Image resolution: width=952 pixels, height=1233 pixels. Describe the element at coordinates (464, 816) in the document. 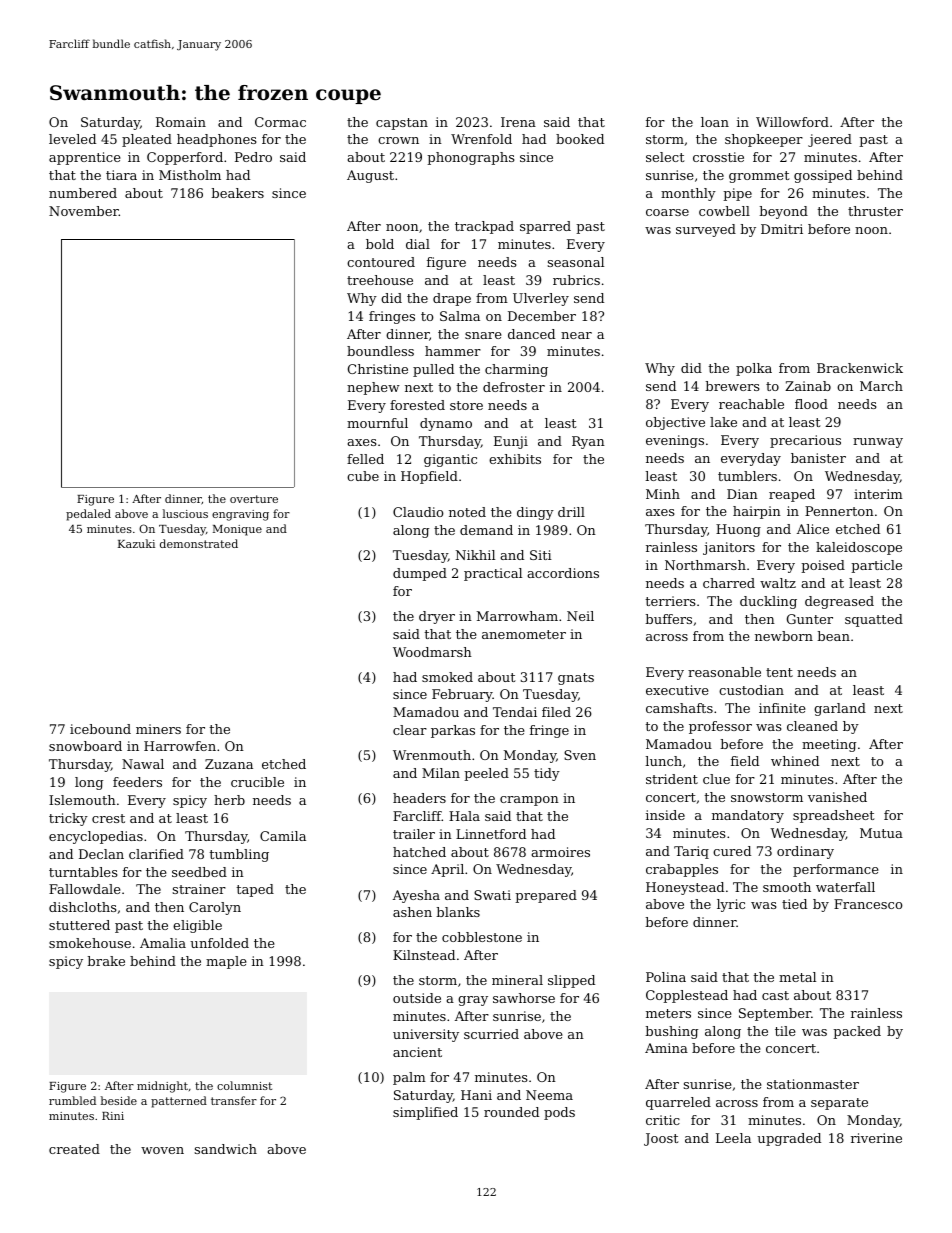

I see `Hala` at that location.
